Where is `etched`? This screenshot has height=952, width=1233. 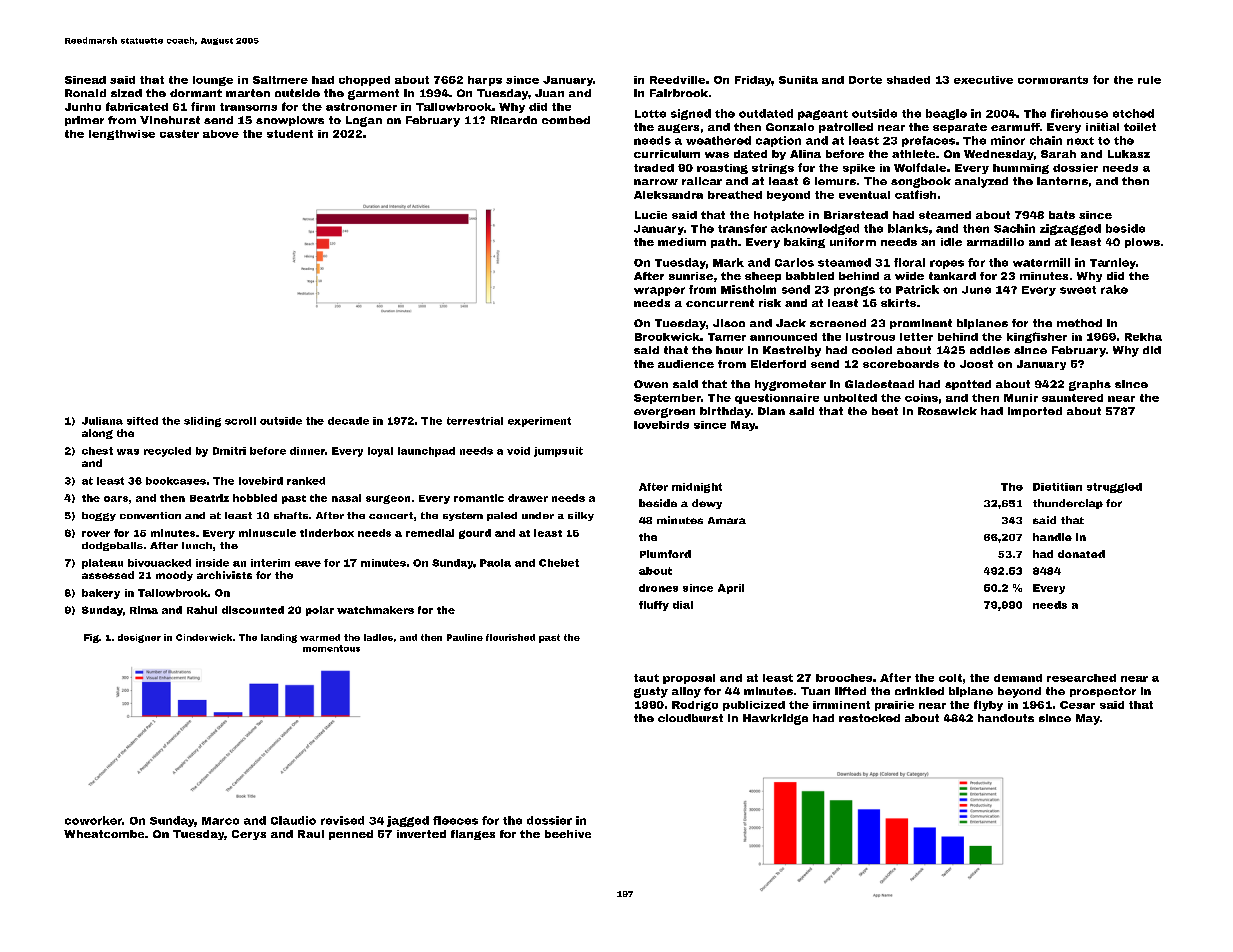
etched is located at coordinates (1133, 113).
